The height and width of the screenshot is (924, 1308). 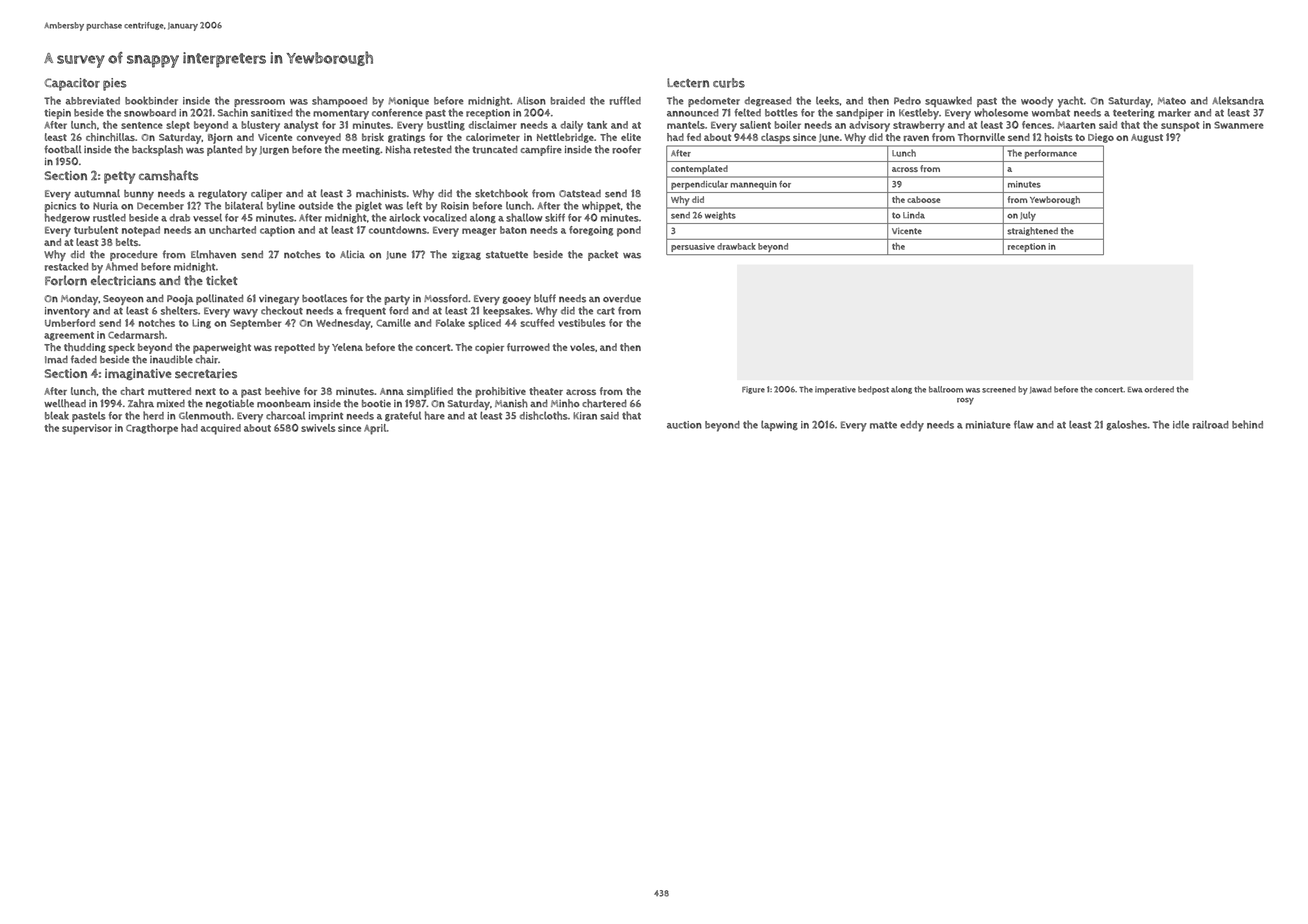 What do you see at coordinates (720, 215) in the screenshot?
I see `weights` at bounding box center [720, 215].
